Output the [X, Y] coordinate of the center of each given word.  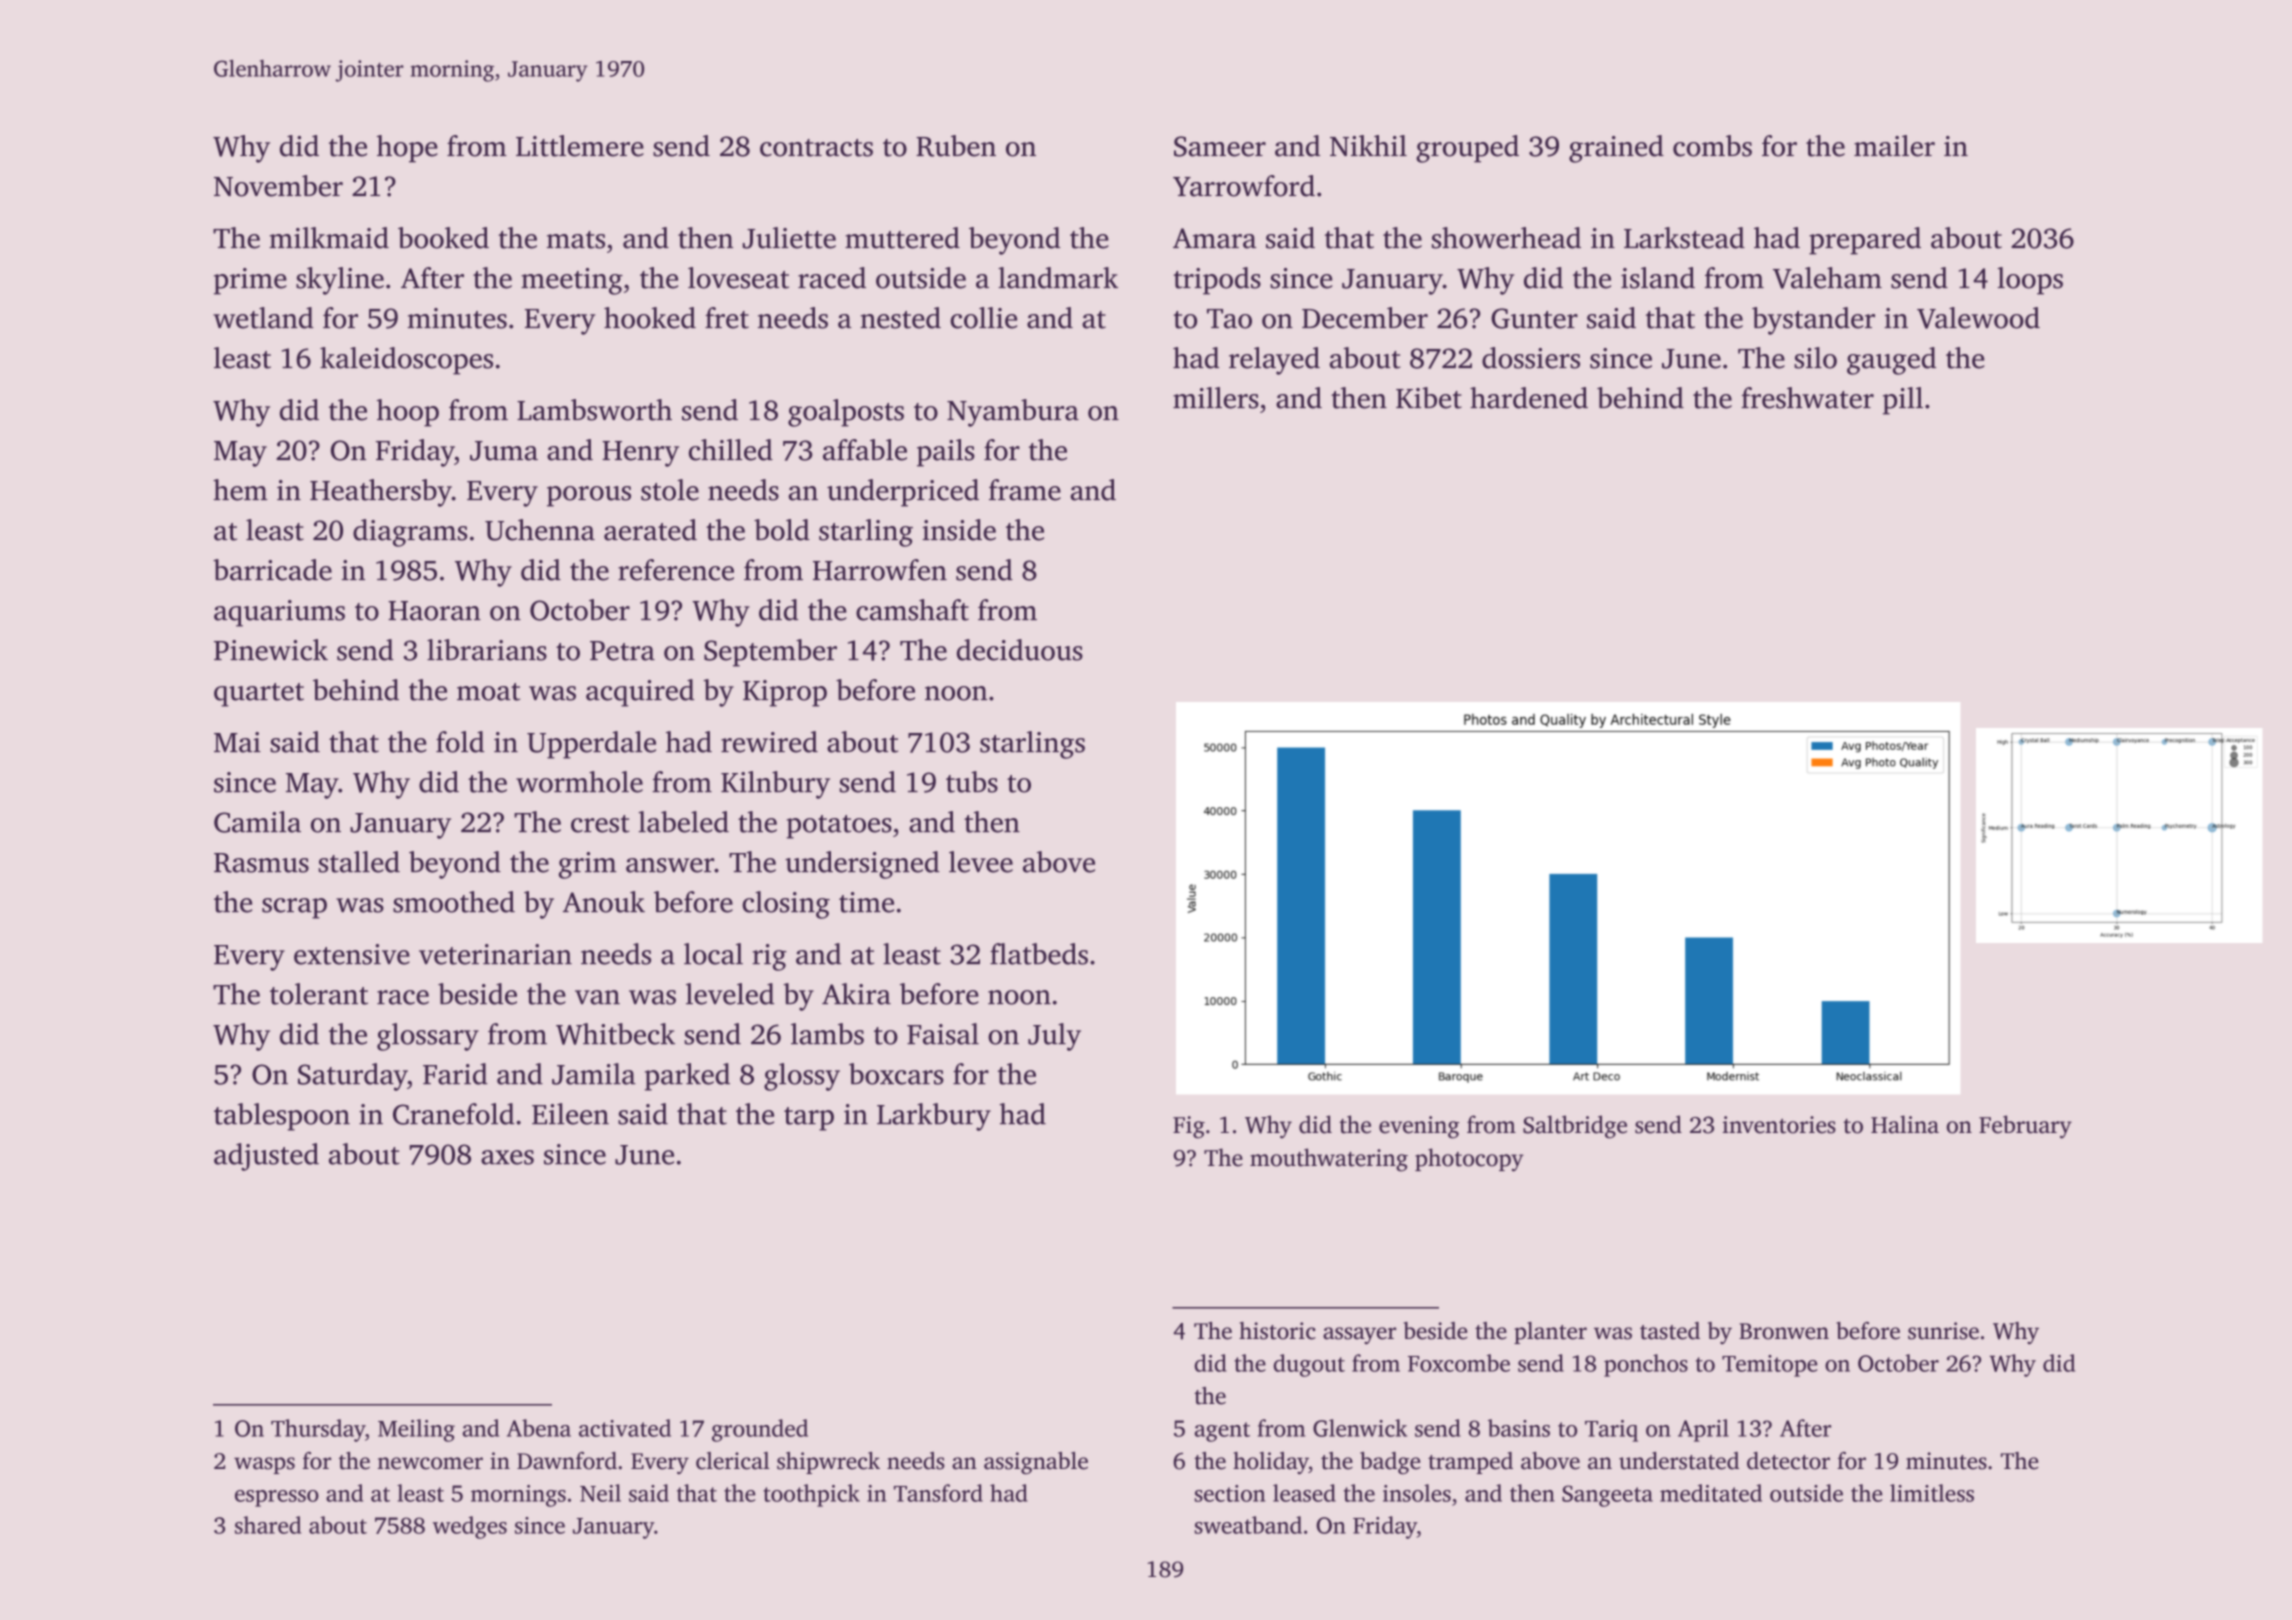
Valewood [1978, 318]
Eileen [570, 1114]
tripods [1217, 281]
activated [625, 1428]
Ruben [956, 146]
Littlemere [580, 146]
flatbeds [1039, 954]
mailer [1894, 146]
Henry [640, 454]
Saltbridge [1575, 1127]
